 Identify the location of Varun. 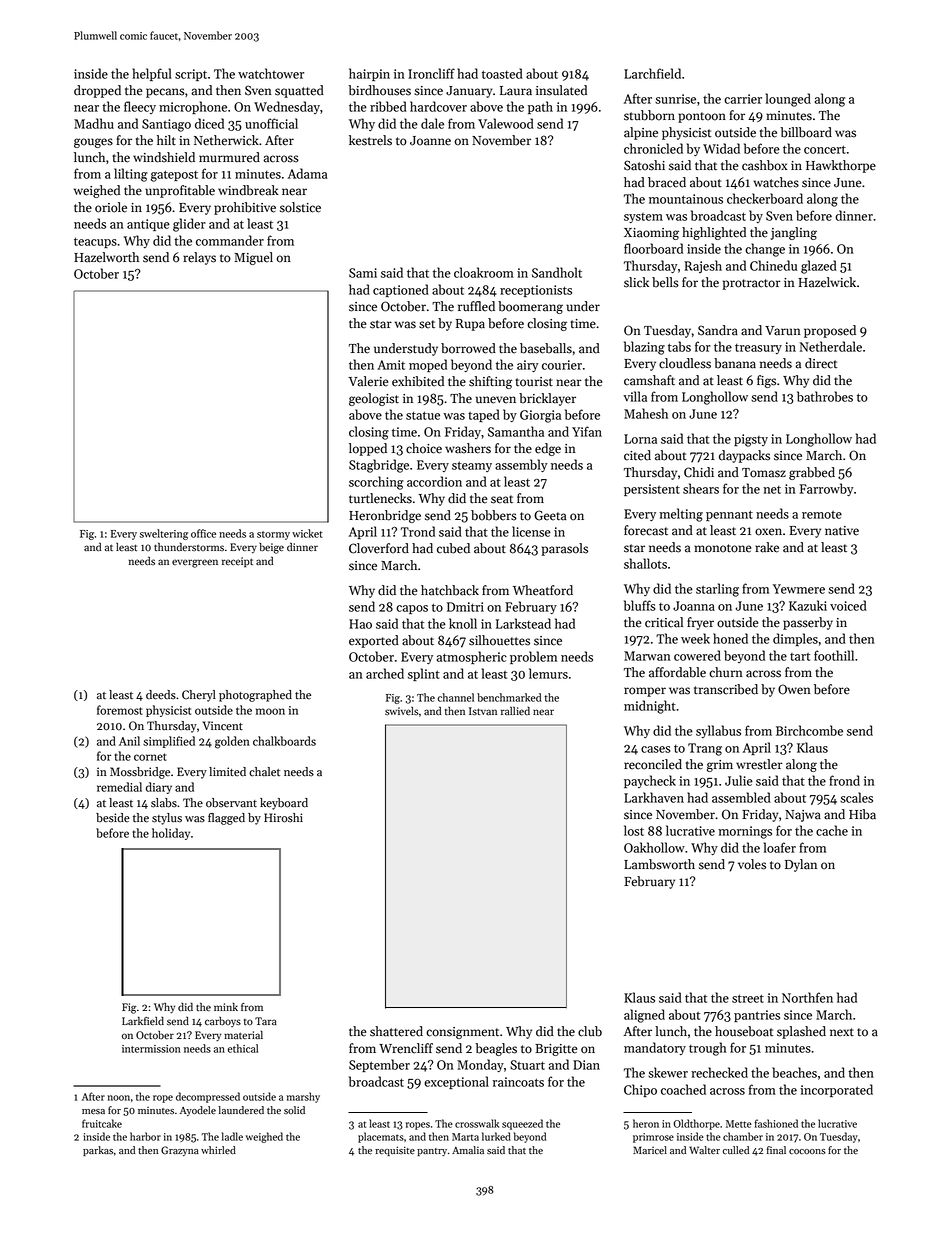
(783, 331).
